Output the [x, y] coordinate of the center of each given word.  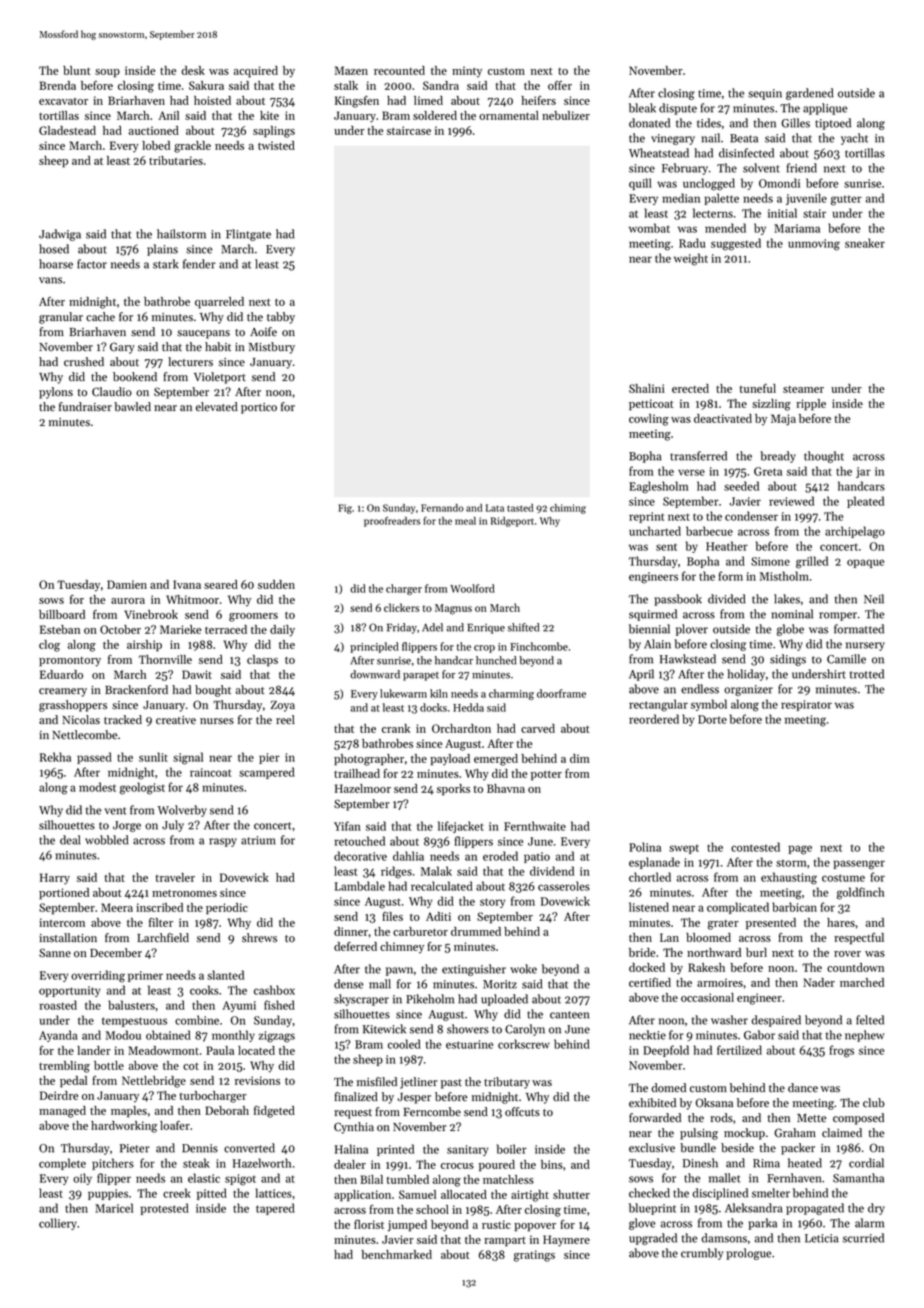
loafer [175, 1125]
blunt [77, 70]
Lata [495, 508]
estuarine [469, 1044]
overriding [98, 976]
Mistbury [272, 348]
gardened [809, 94]
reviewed [791, 501]
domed [668, 1087]
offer [560, 85]
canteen [569, 1015]
